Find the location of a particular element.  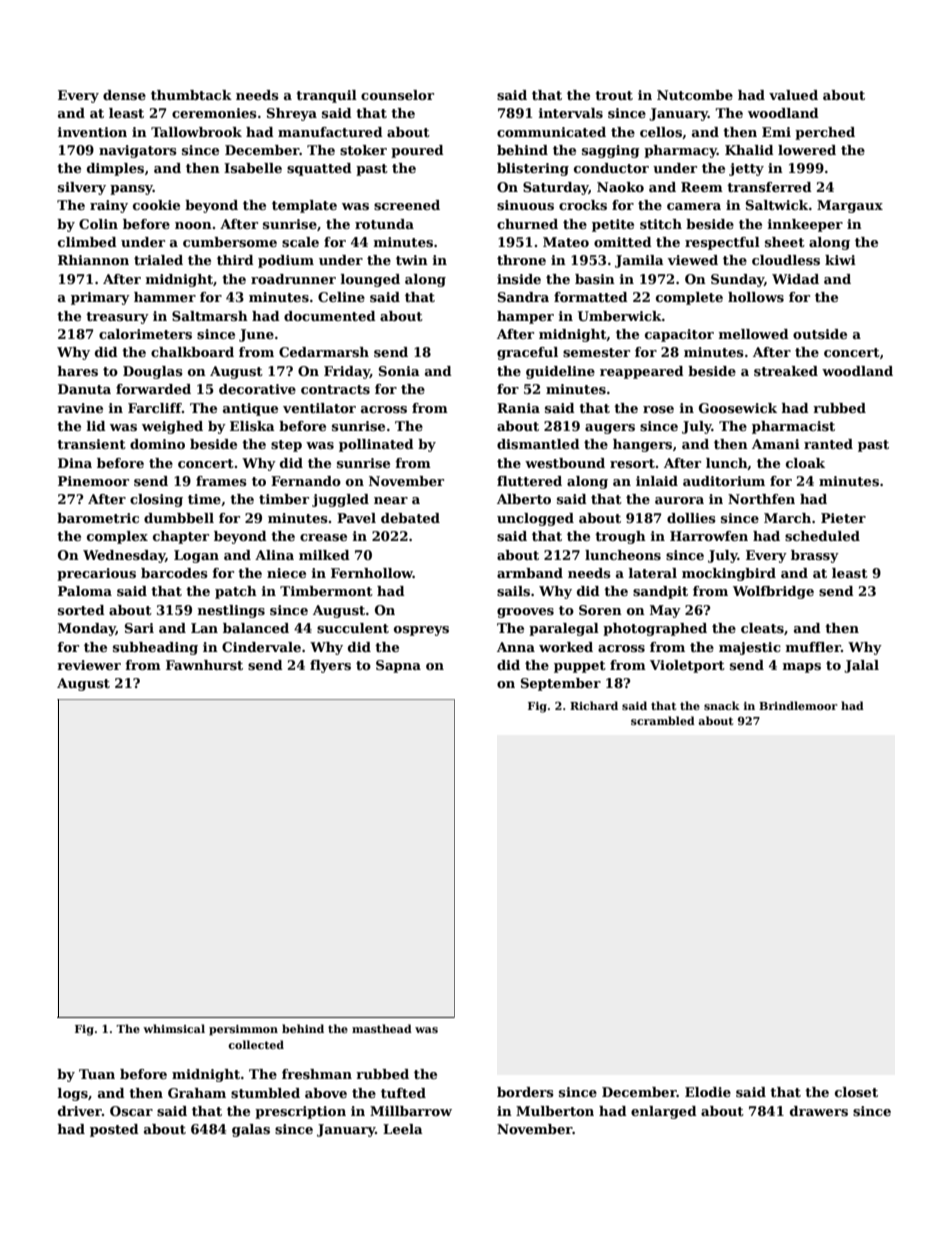

ravine is located at coordinates (80, 408).
